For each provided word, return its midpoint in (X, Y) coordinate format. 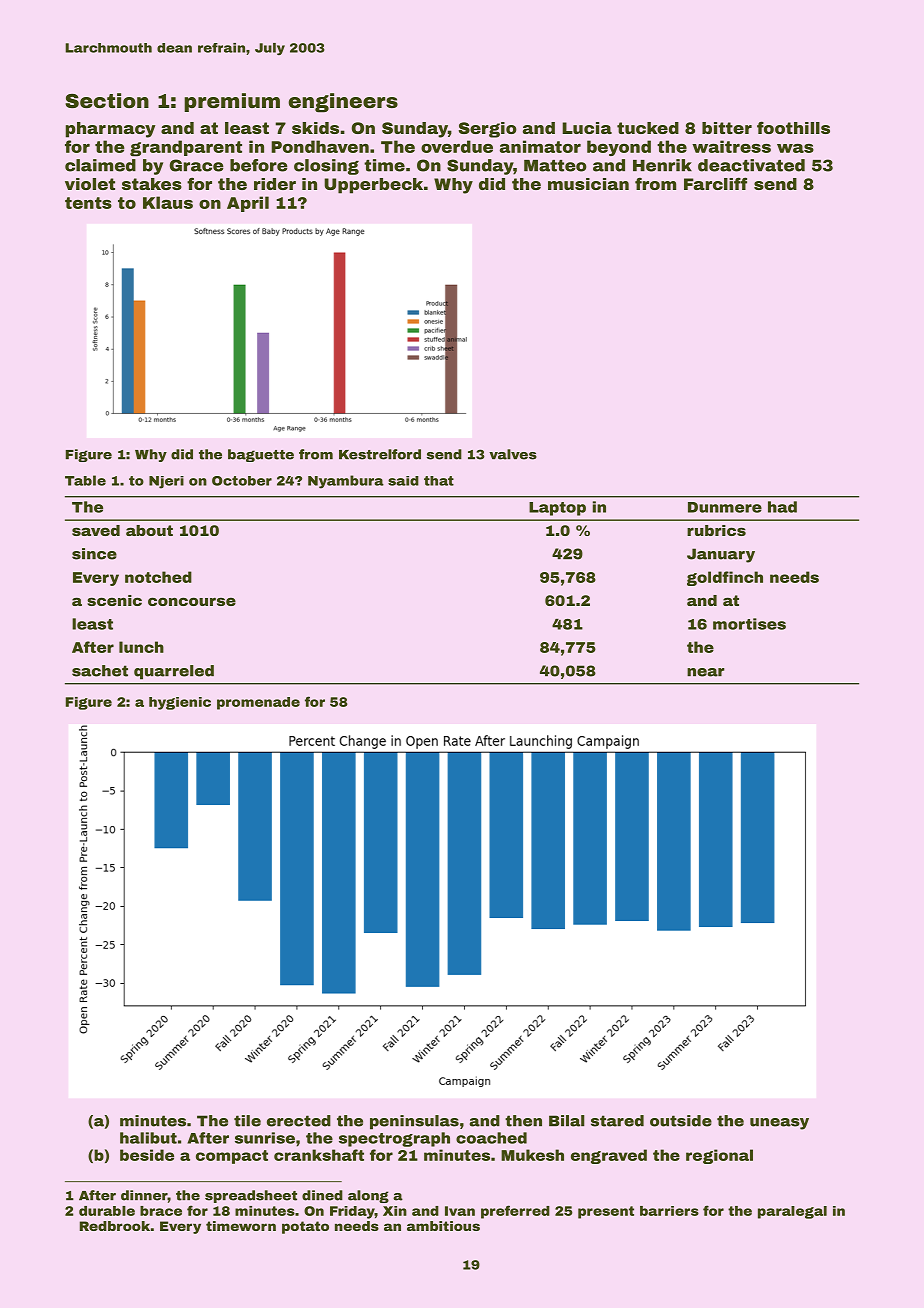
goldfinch (725, 578)
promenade (258, 703)
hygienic (180, 703)
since (94, 554)
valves (513, 454)
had (782, 507)
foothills (793, 127)
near (706, 672)
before (259, 165)
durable (107, 1211)
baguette (261, 455)
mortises (749, 624)
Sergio (488, 130)
